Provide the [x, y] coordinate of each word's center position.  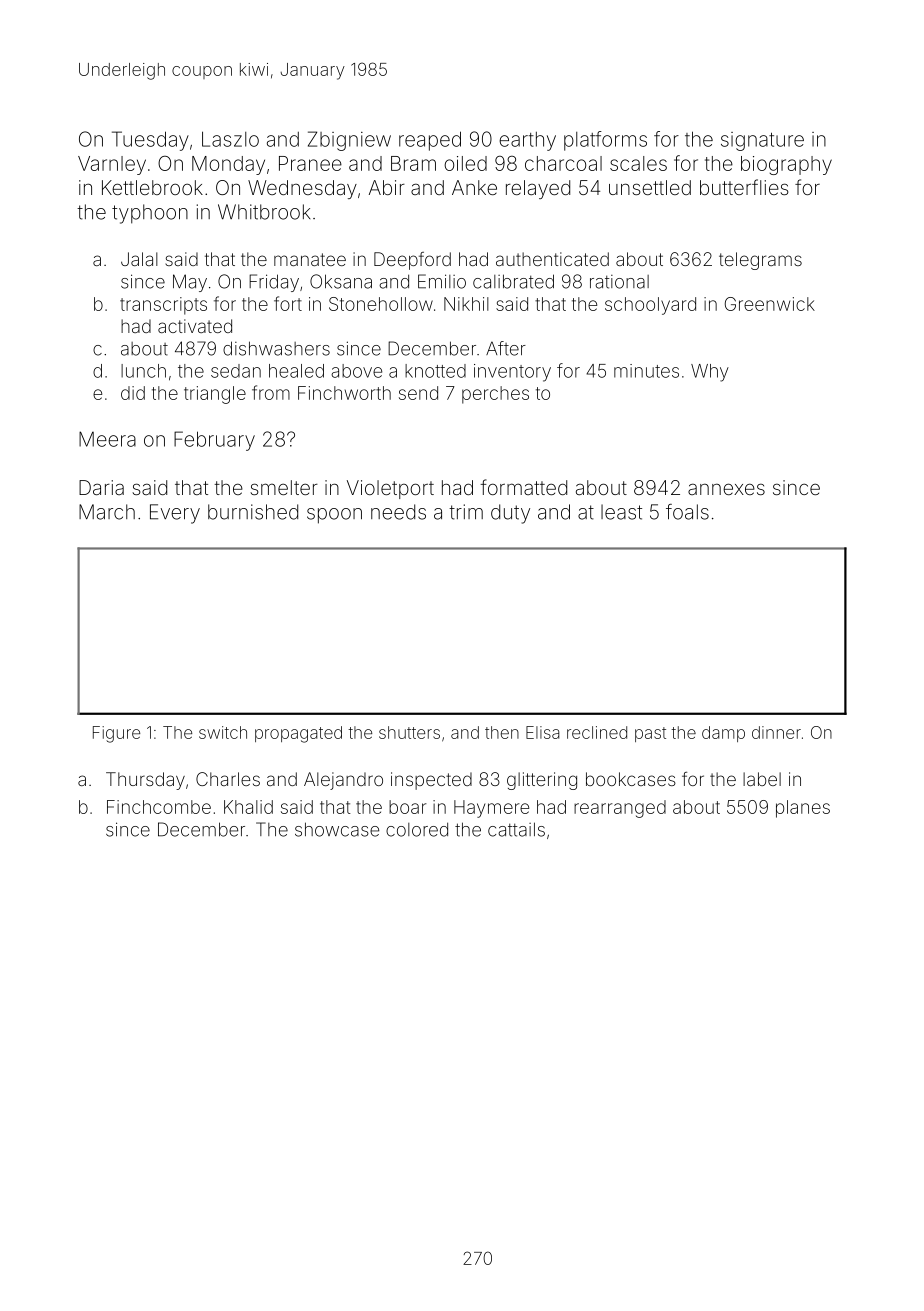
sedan [236, 371]
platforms [605, 141]
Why [710, 373]
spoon [334, 516]
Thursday [145, 781]
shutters [409, 732]
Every [175, 514]
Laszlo [230, 139]
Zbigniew [349, 141]
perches [495, 395]
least [621, 512]
